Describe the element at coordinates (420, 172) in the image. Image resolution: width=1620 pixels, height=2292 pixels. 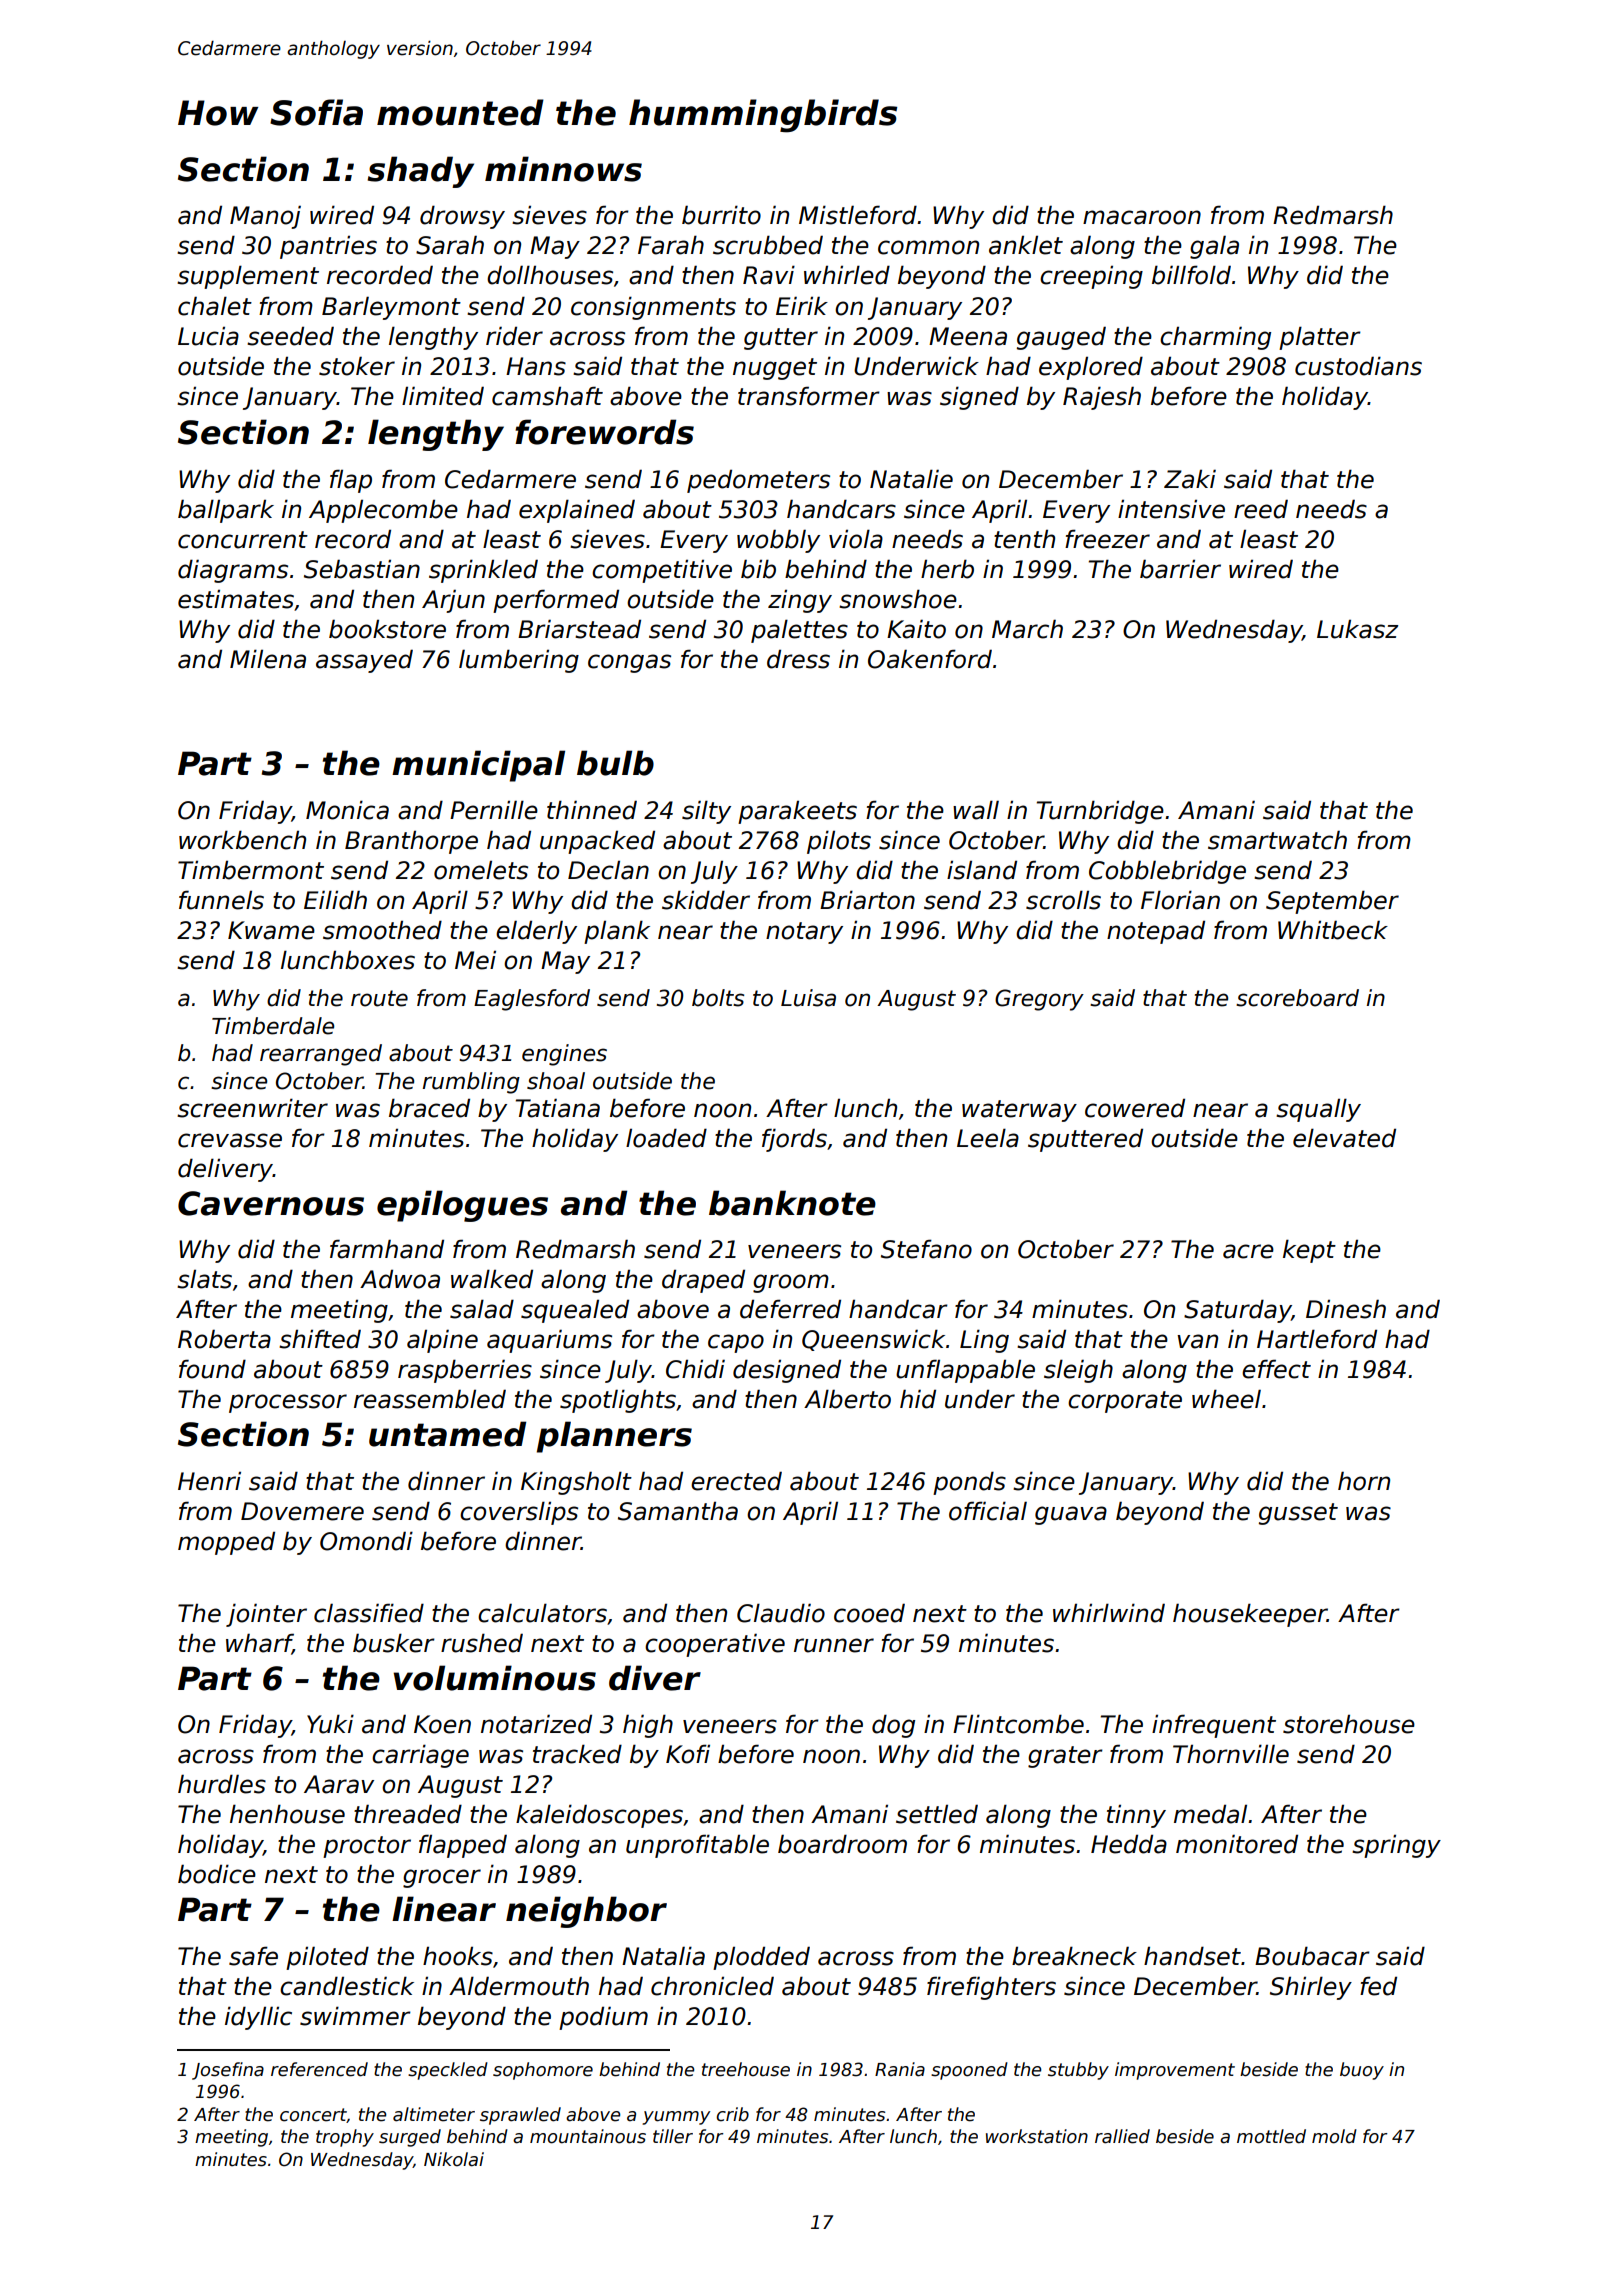
I see `shady` at that location.
